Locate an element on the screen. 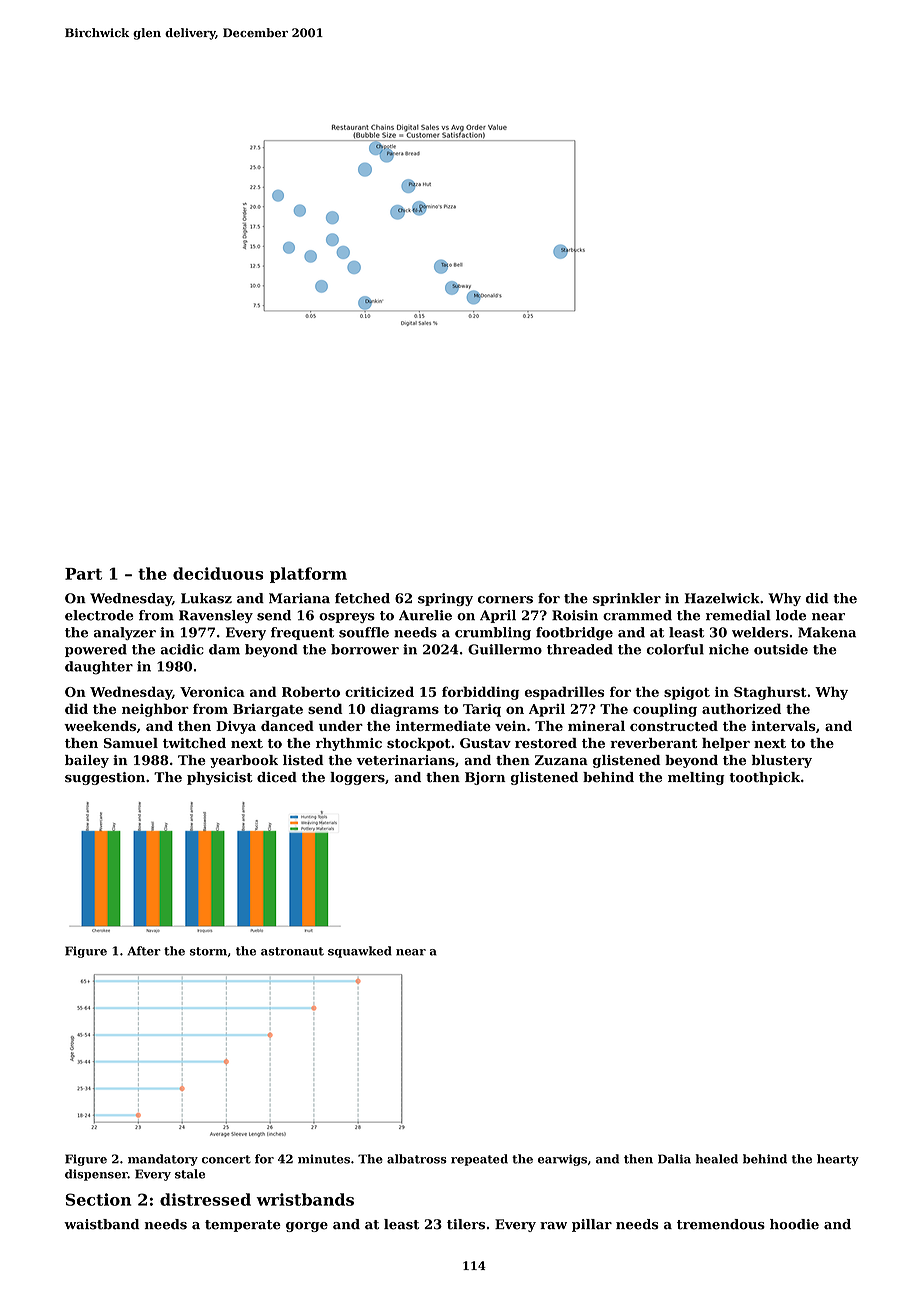 Image resolution: width=924 pixels, height=1308 pixels. Dalia is located at coordinates (674, 1159).
